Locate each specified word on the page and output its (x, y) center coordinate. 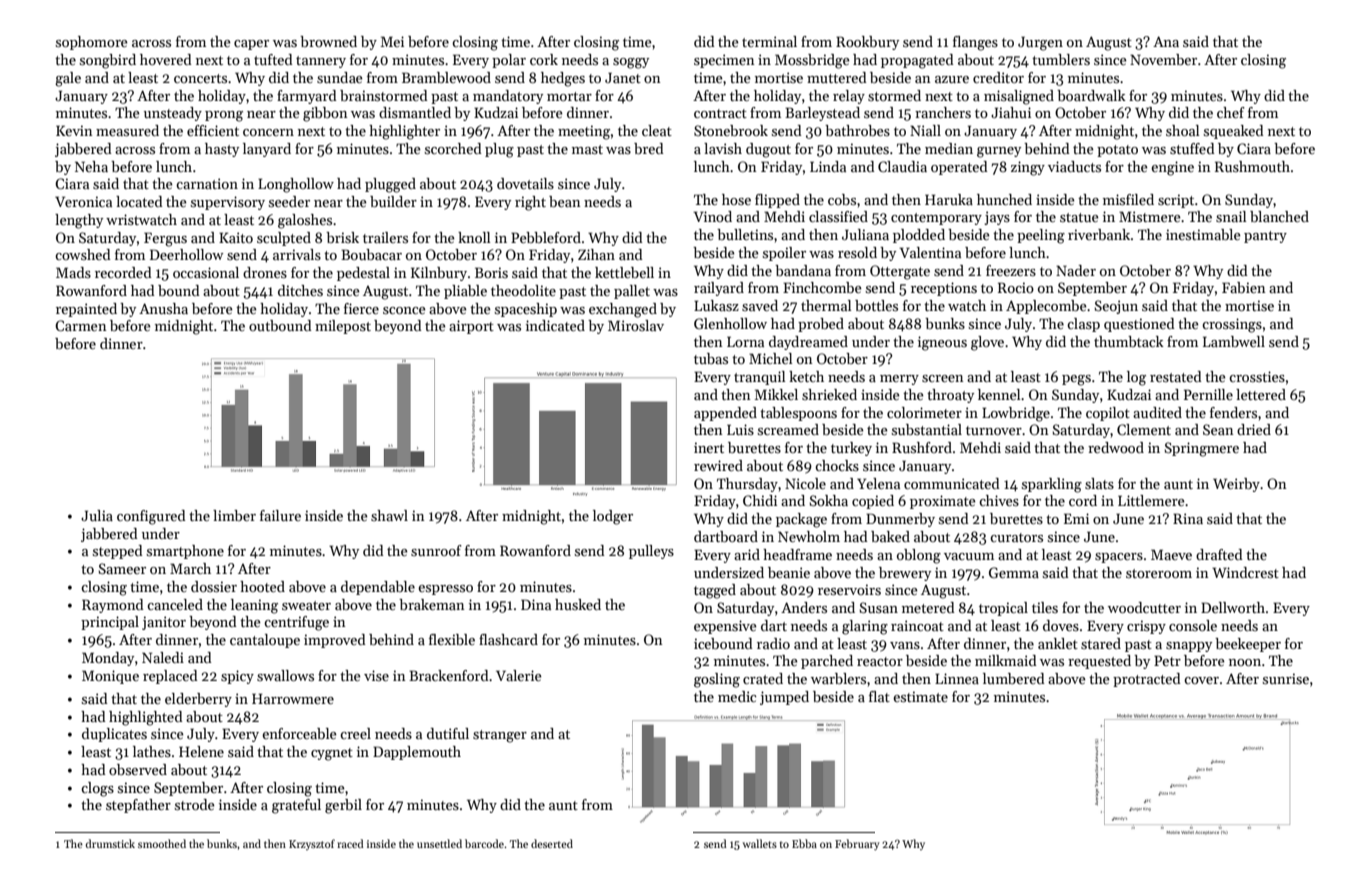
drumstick (110, 843)
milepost (343, 327)
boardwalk (1091, 95)
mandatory (508, 97)
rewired (718, 465)
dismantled (415, 112)
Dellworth (1233, 607)
